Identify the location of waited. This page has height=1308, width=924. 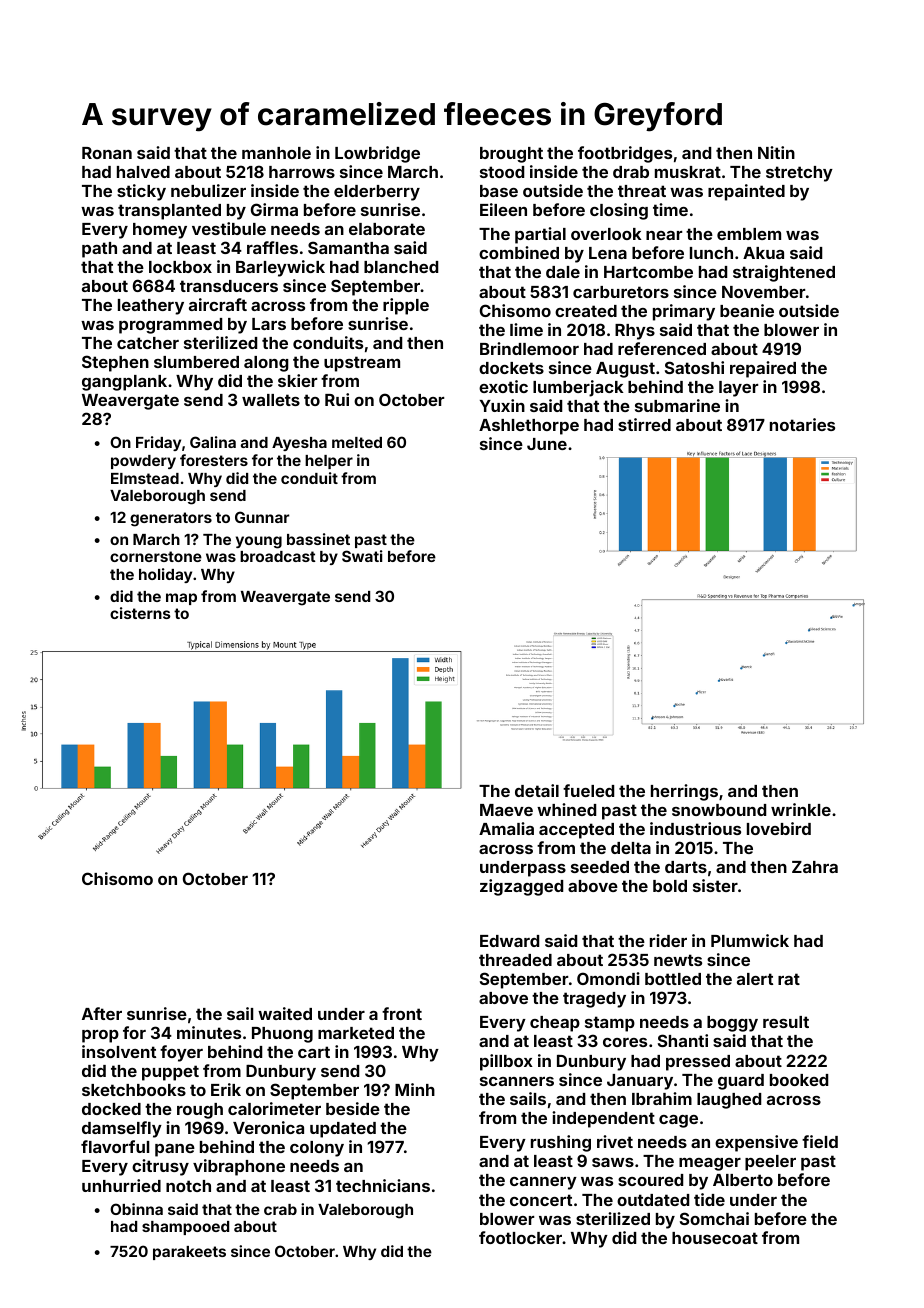
(285, 1013).
